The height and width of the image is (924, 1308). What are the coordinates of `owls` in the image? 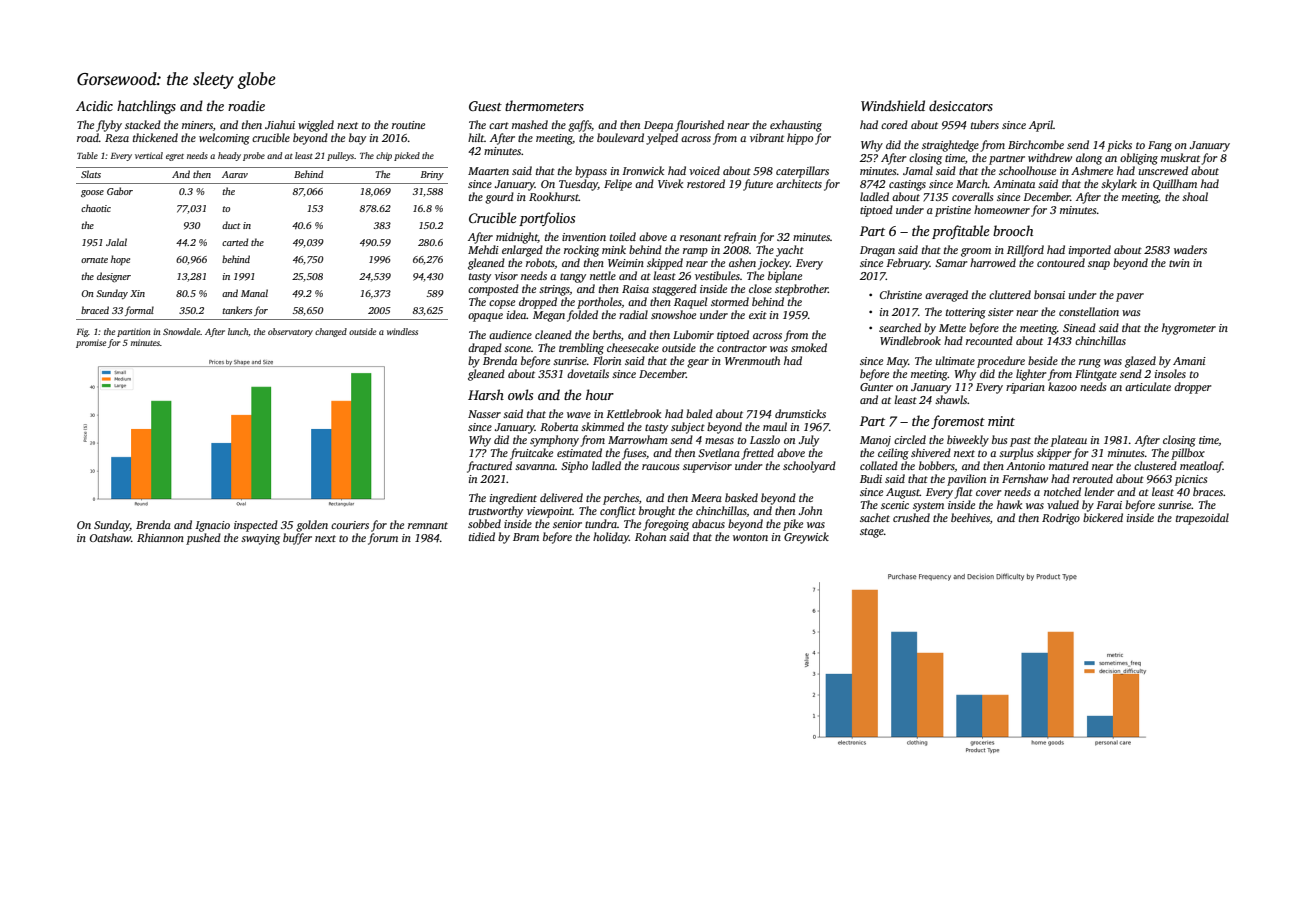 It's located at (520, 394).
